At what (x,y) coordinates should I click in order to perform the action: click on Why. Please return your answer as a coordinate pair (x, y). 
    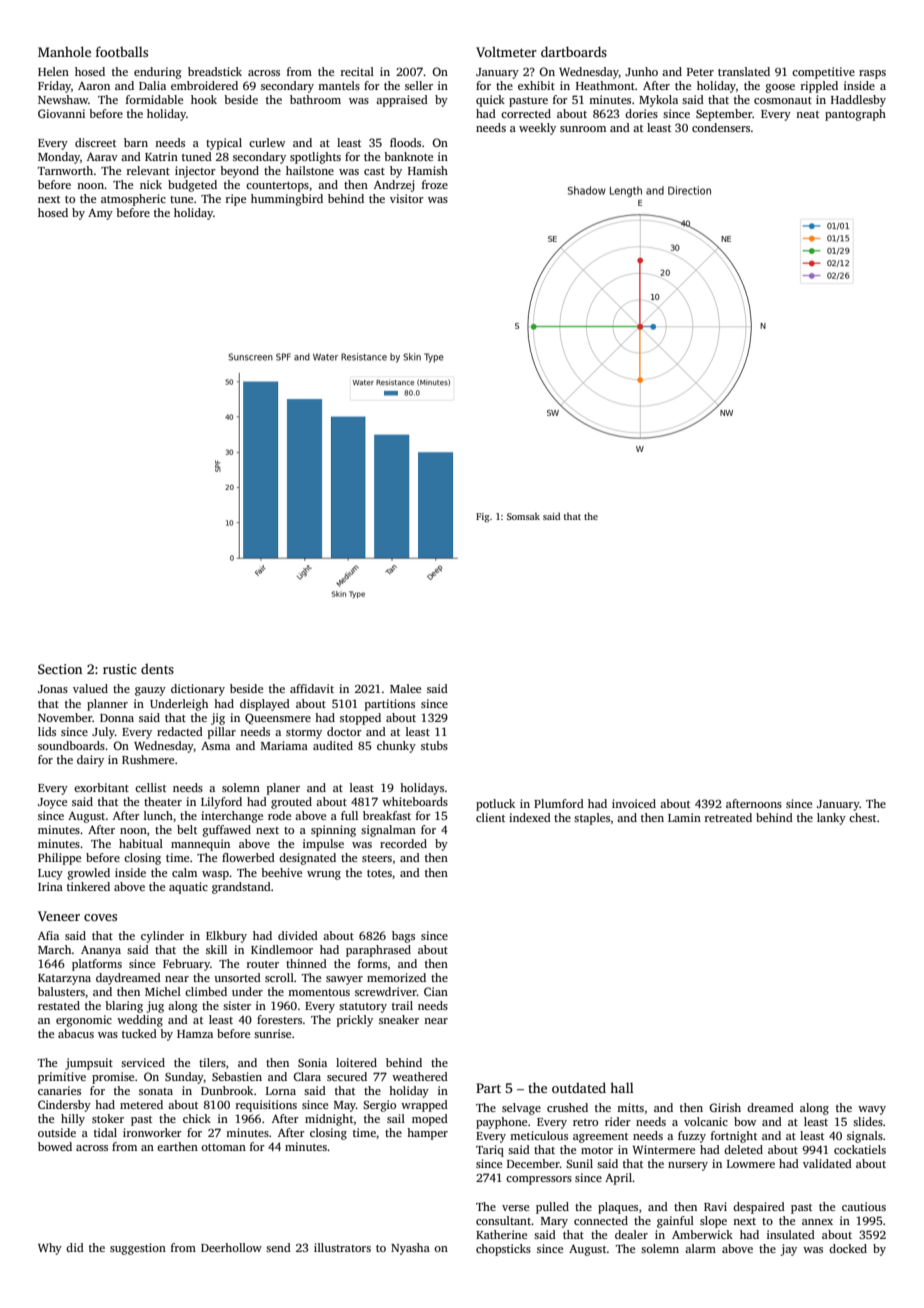
    Looking at the image, I should click on (50, 1249).
